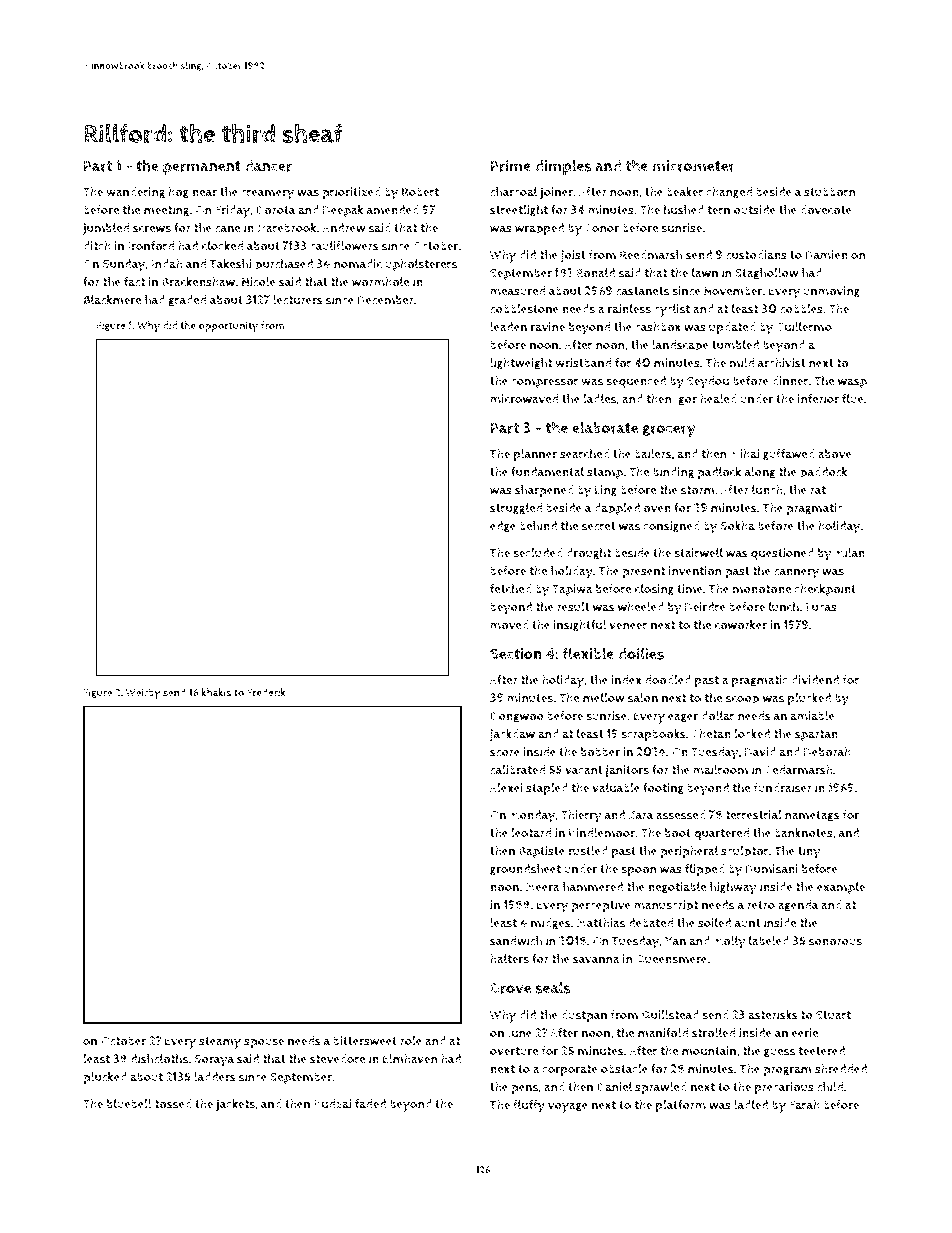  I want to click on jackets, so click(235, 1105).
